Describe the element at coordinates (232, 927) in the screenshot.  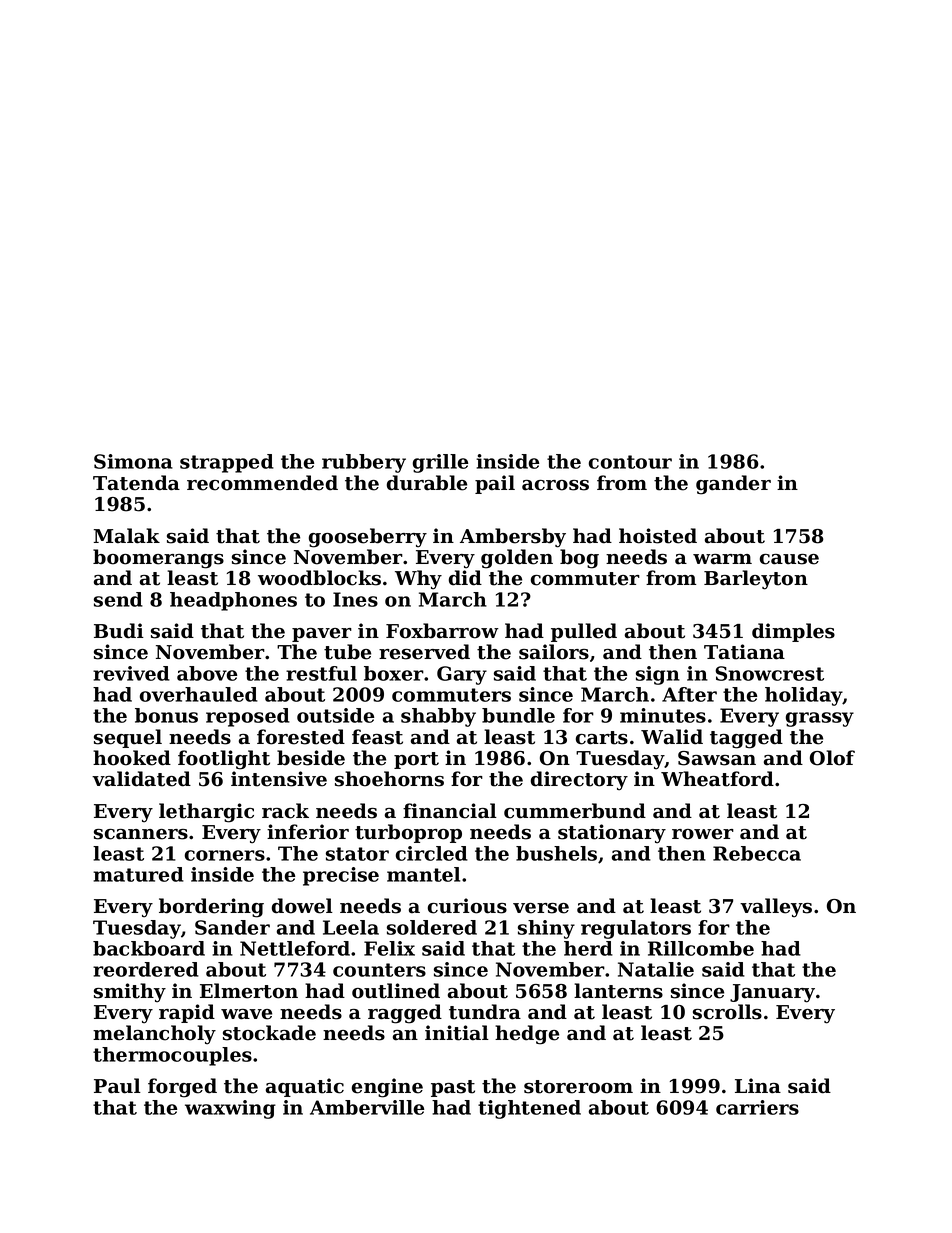
I see `Sander` at that location.
